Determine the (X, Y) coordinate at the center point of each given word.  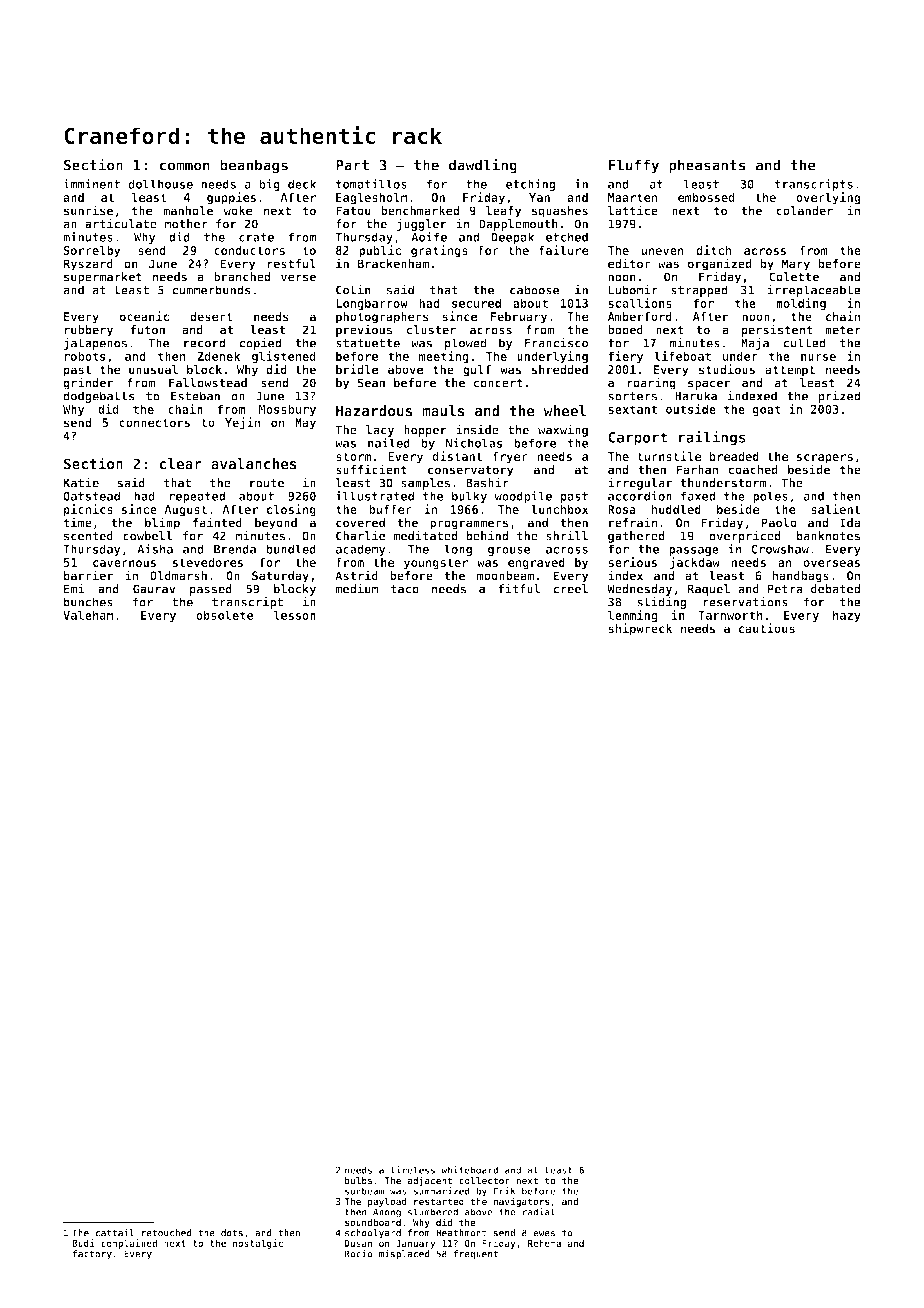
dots (232, 1233)
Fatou (353, 211)
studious (727, 369)
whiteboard (469, 1170)
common (185, 166)
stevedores (207, 562)
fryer (510, 457)
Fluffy (634, 166)
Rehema (544, 1243)
